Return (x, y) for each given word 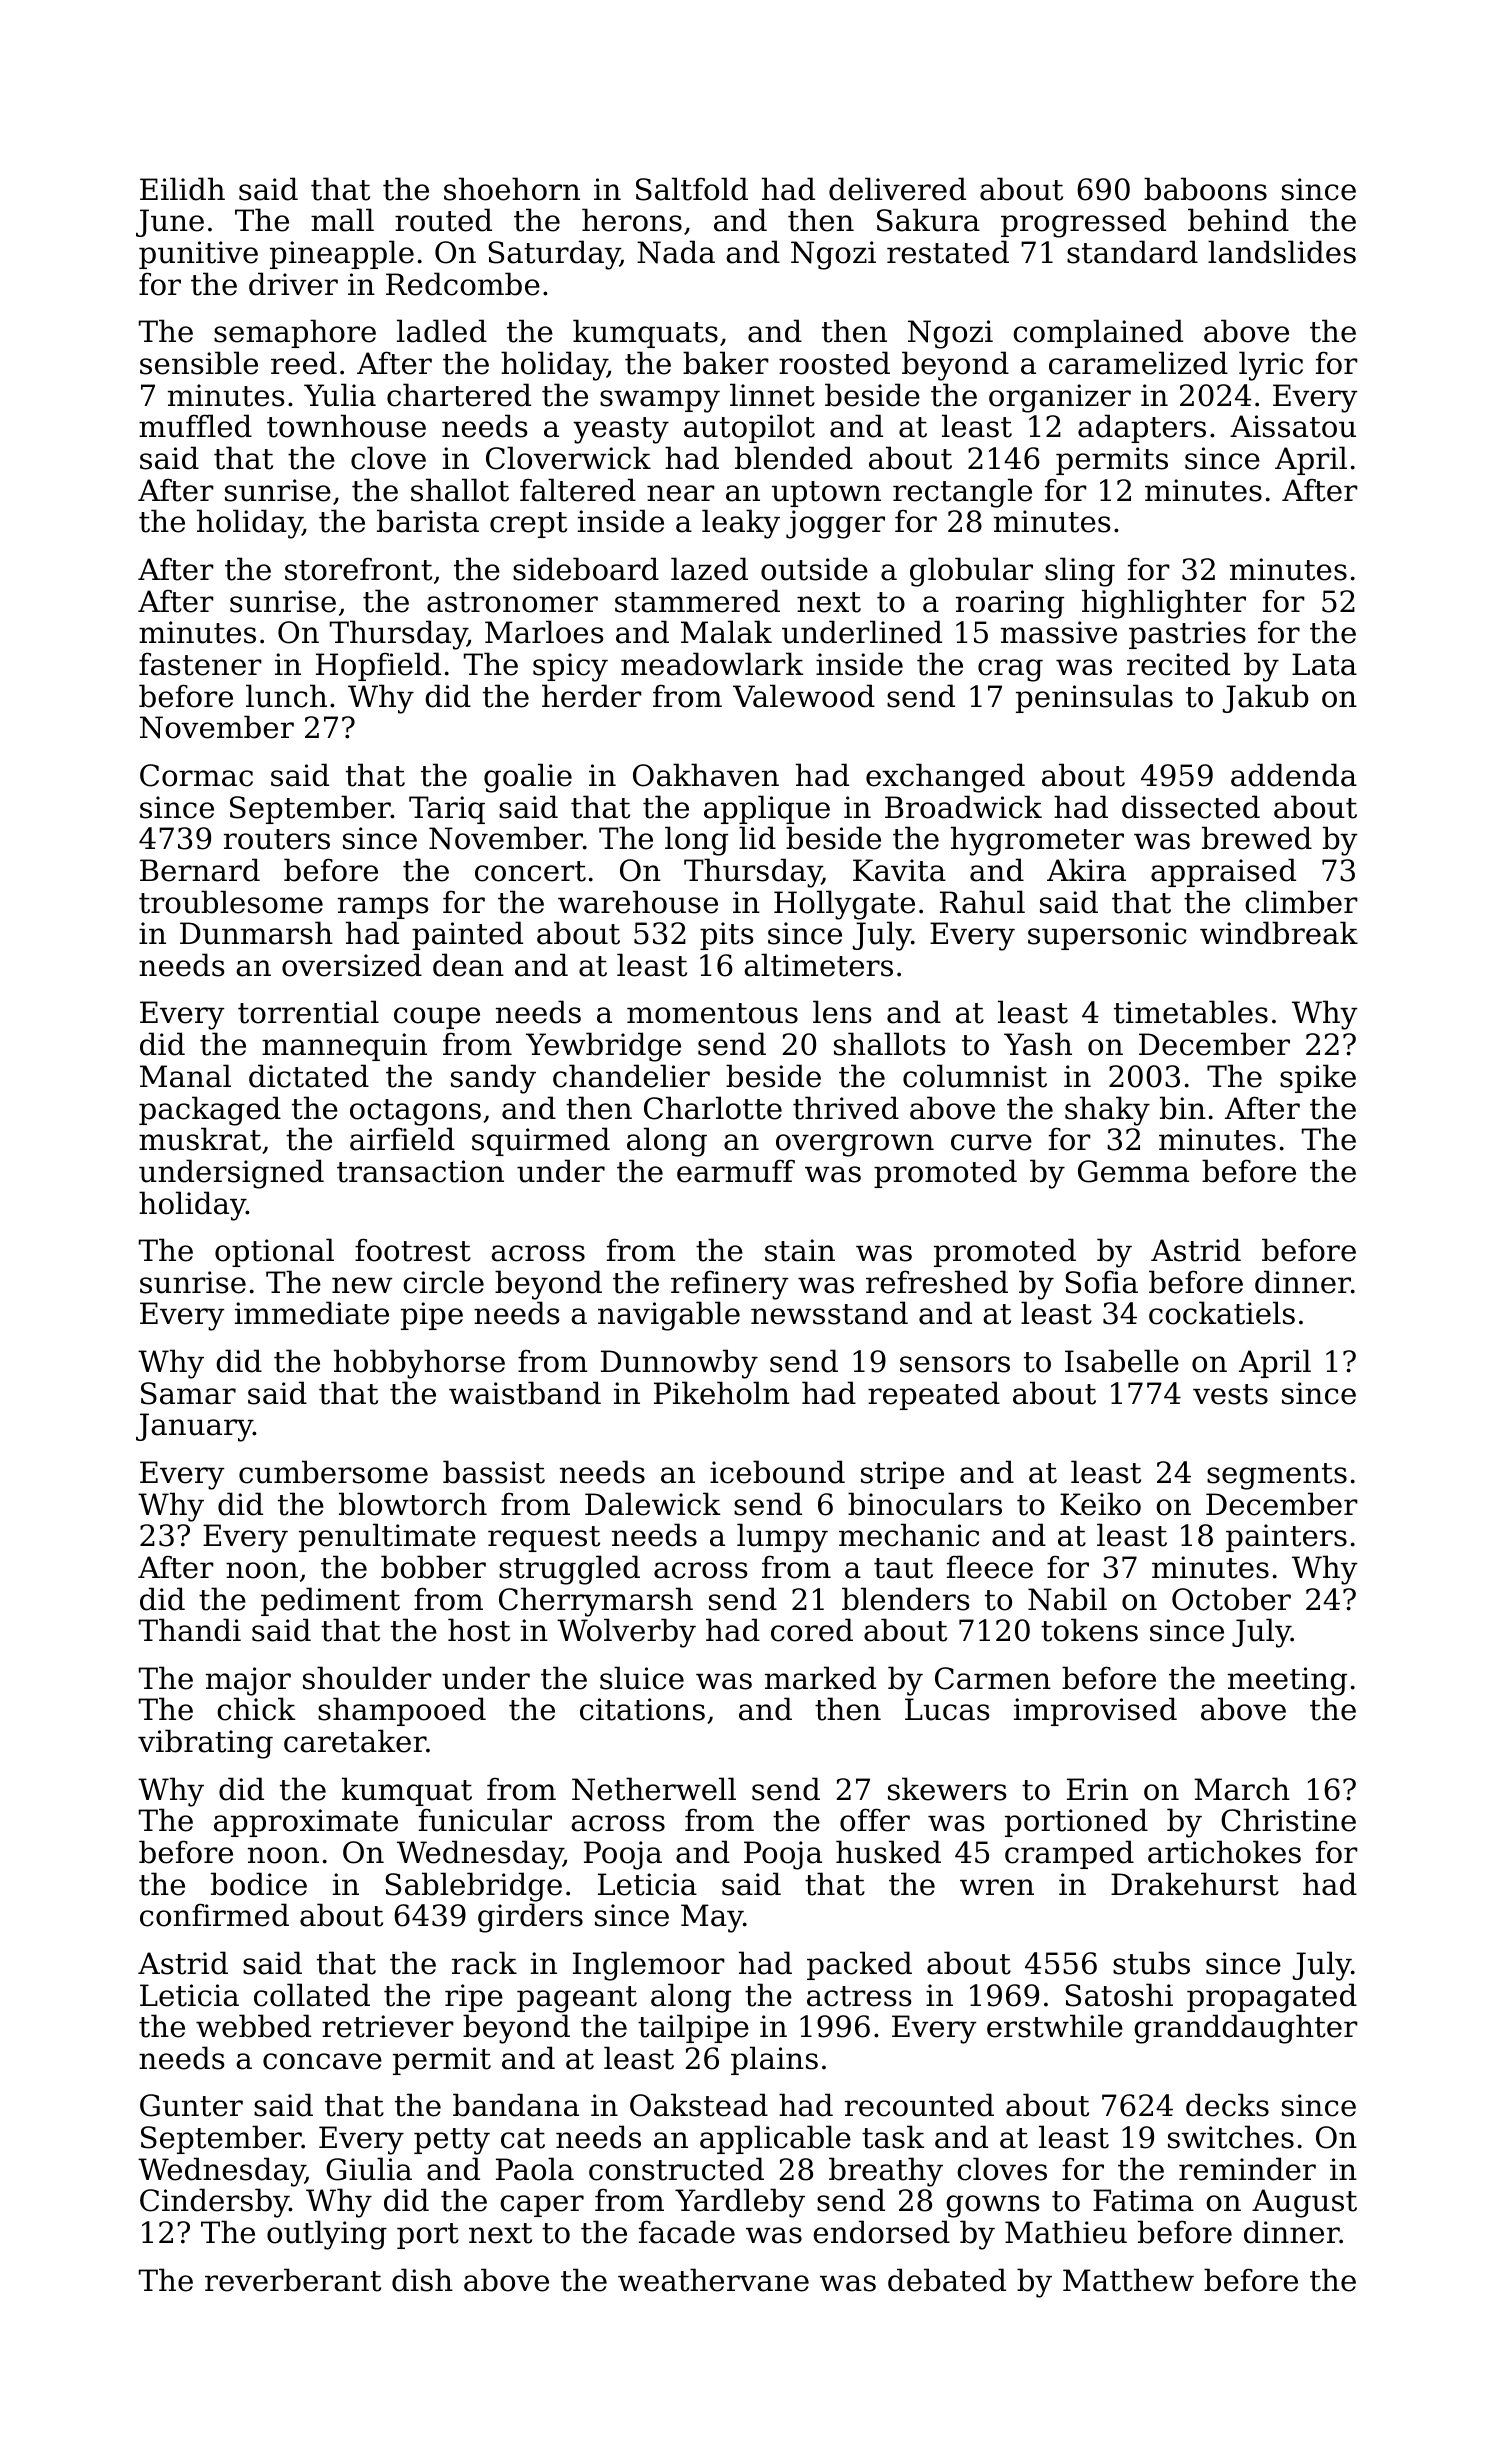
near (681, 493)
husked (888, 1852)
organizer (1060, 398)
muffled (195, 426)
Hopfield (378, 666)
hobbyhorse (419, 1364)
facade (687, 2232)
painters (1286, 1538)
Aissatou (1293, 426)
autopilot (749, 428)
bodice (259, 1884)
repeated (934, 1395)
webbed (253, 2026)
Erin (1097, 1789)
